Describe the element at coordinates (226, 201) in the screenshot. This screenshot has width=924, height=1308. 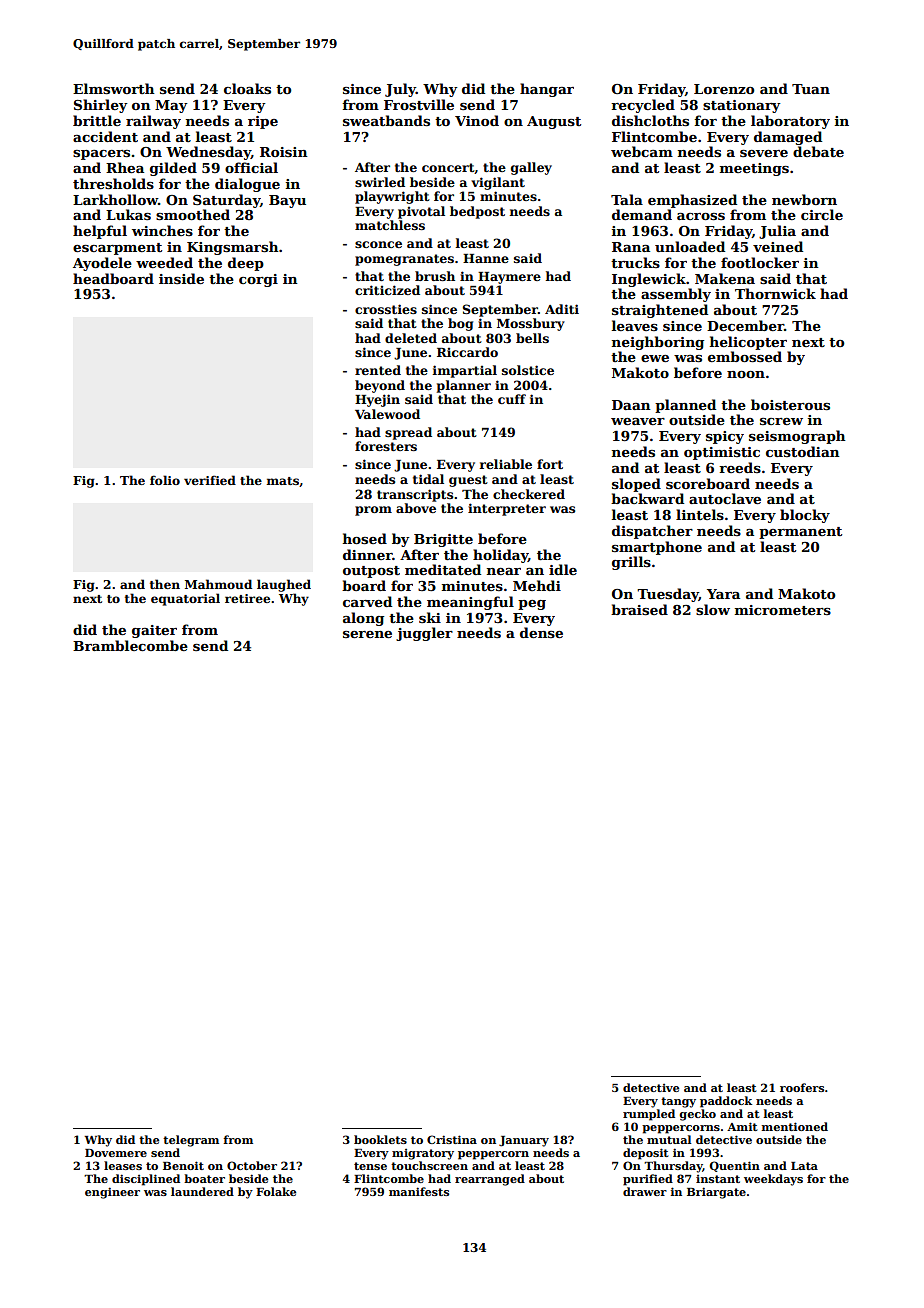
I see `Saturday` at that location.
